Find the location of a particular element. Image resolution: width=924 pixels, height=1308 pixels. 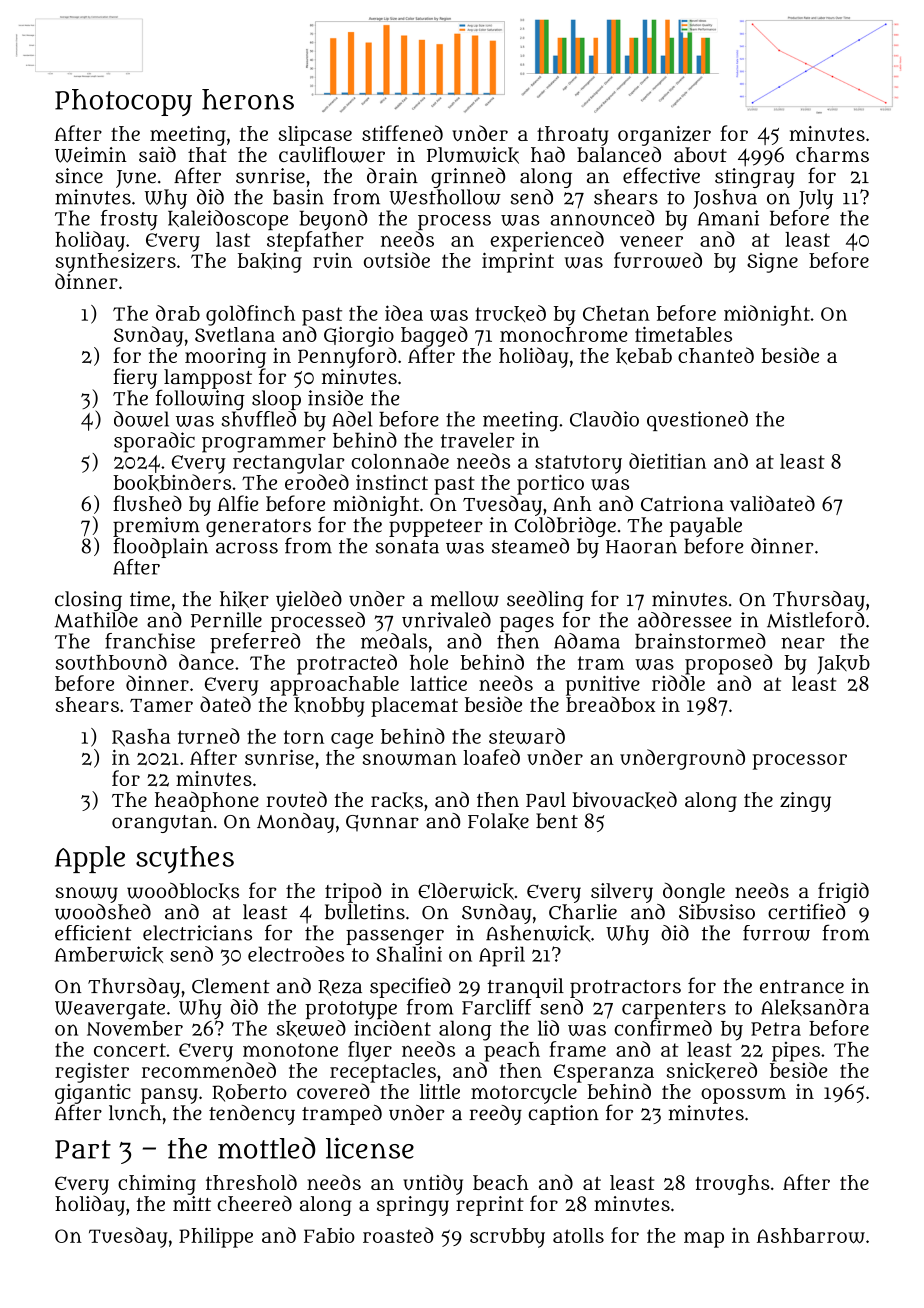

Philippe is located at coordinates (216, 1238).
